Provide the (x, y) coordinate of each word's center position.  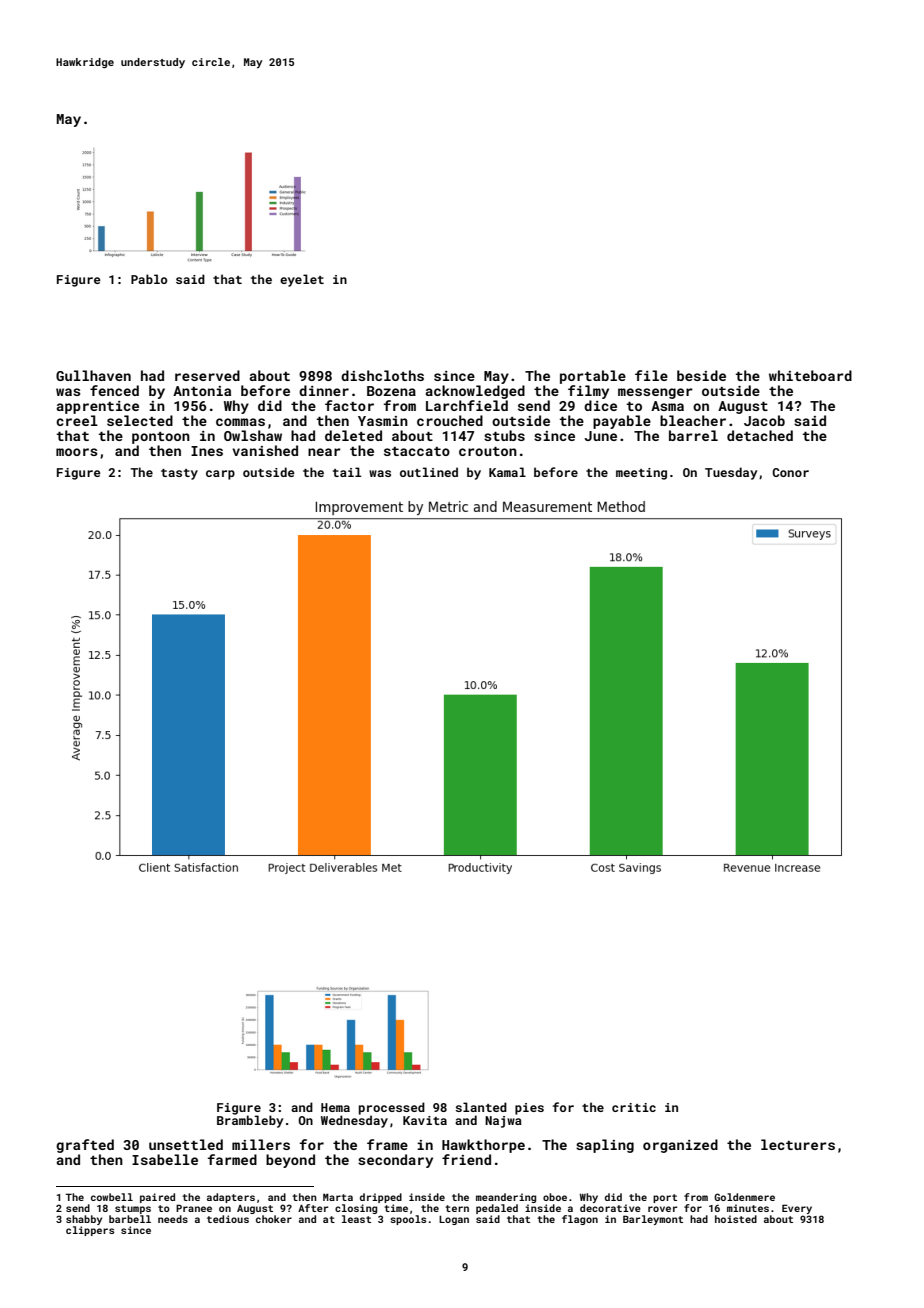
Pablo (149, 279)
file (651, 375)
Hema (335, 1107)
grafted (85, 1146)
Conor (790, 472)
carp (220, 475)
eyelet (302, 280)
